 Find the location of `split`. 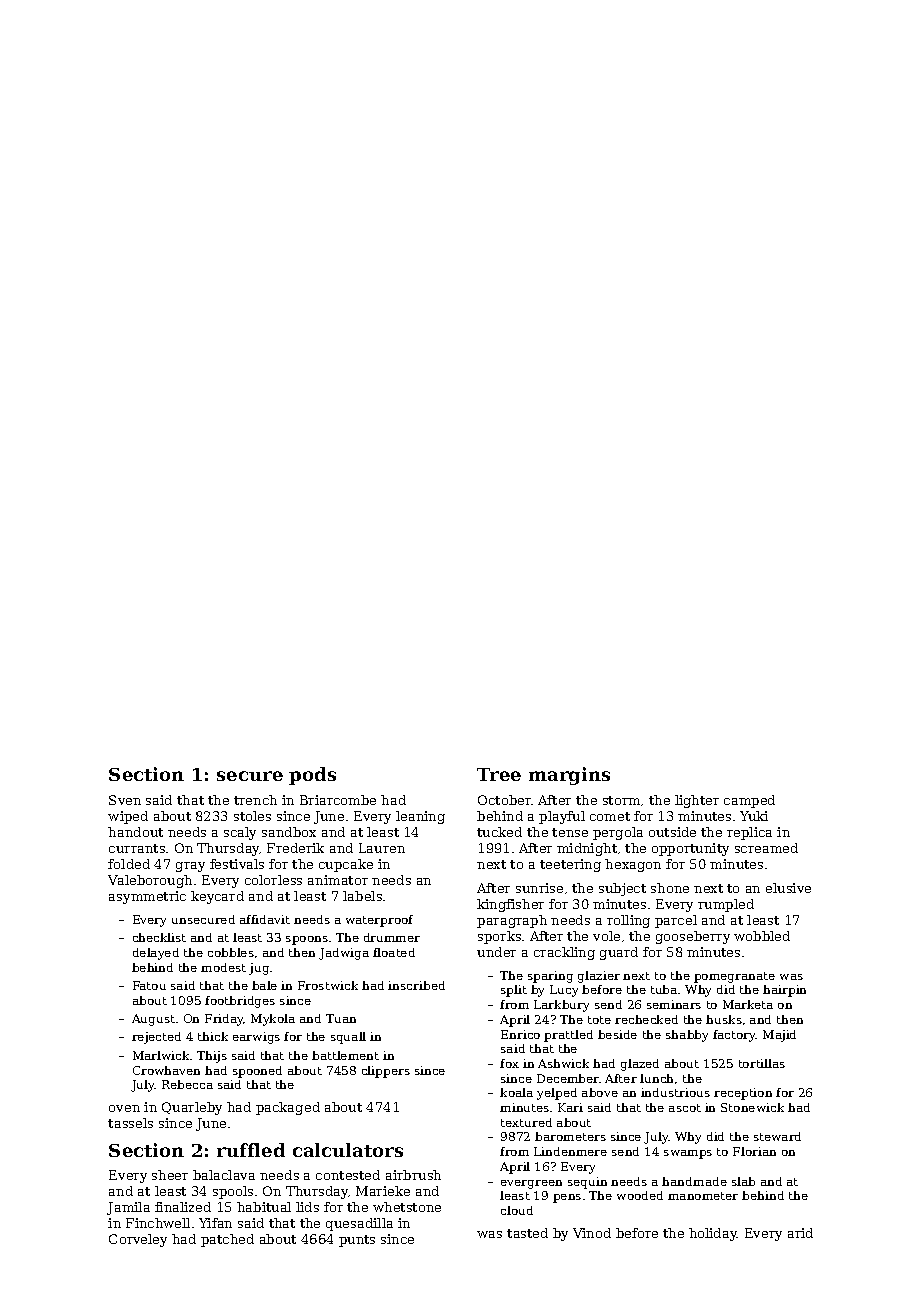

split is located at coordinates (514, 991).
